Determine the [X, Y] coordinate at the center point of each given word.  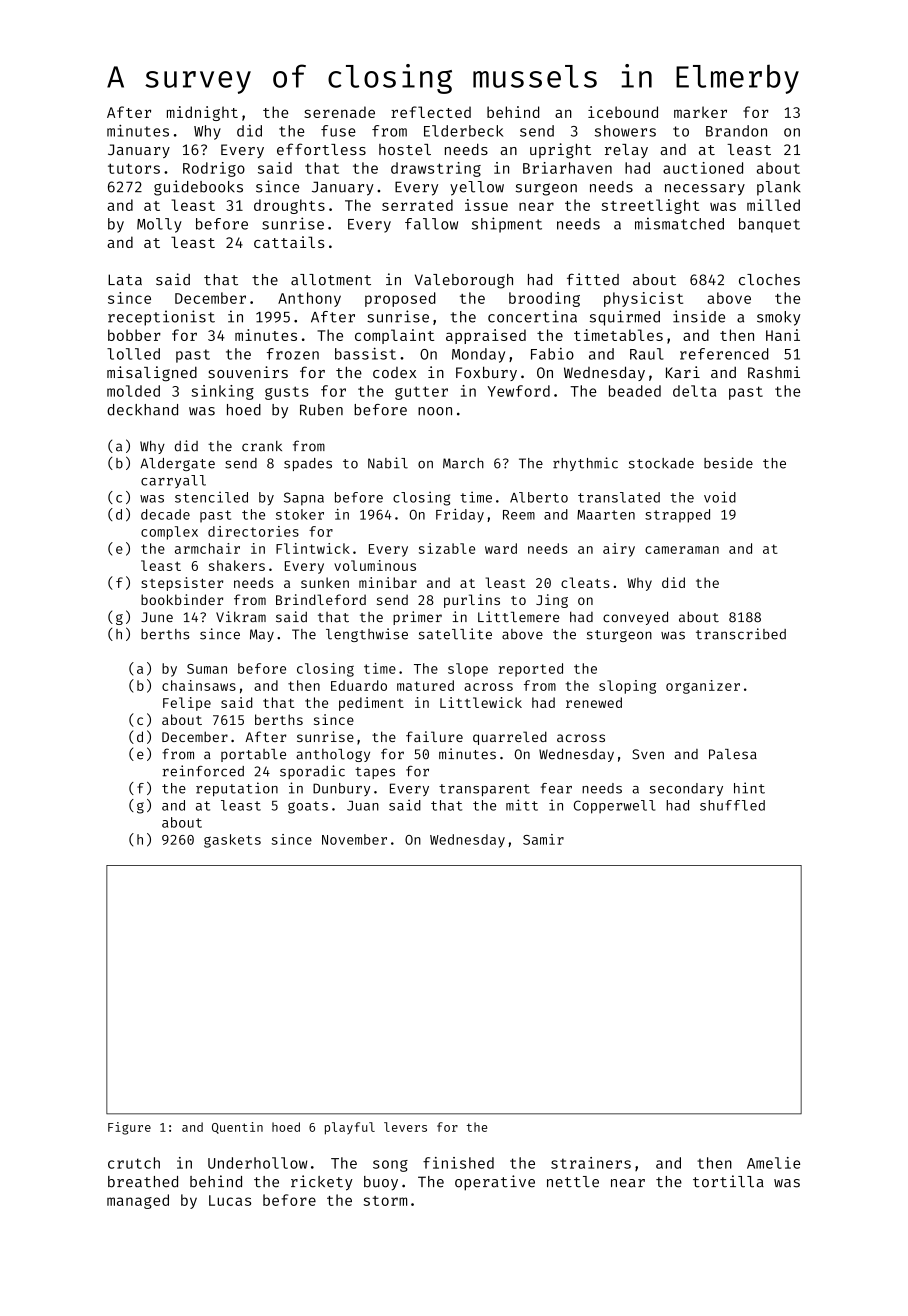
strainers [591, 1163]
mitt [522, 805]
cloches [769, 280]
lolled [133, 354]
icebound [623, 112]
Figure [129, 1128]
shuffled [732, 805]
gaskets [232, 841]
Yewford [518, 391]
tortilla [728, 1181]
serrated [417, 205]
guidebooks [198, 188]
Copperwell [614, 807]
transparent [484, 790]
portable [253, 755]
